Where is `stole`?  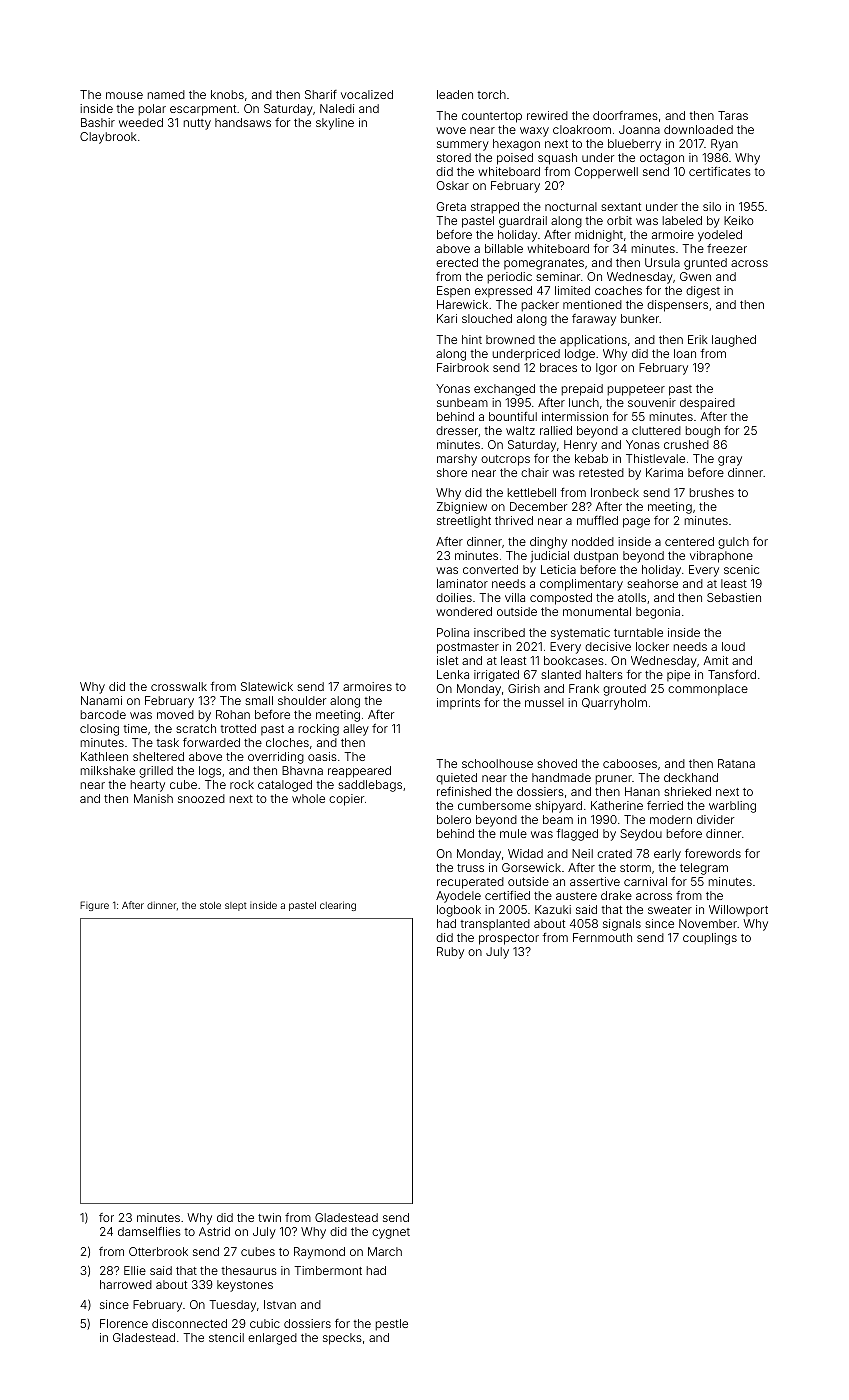 stole is located at coordinates (210, 905).
